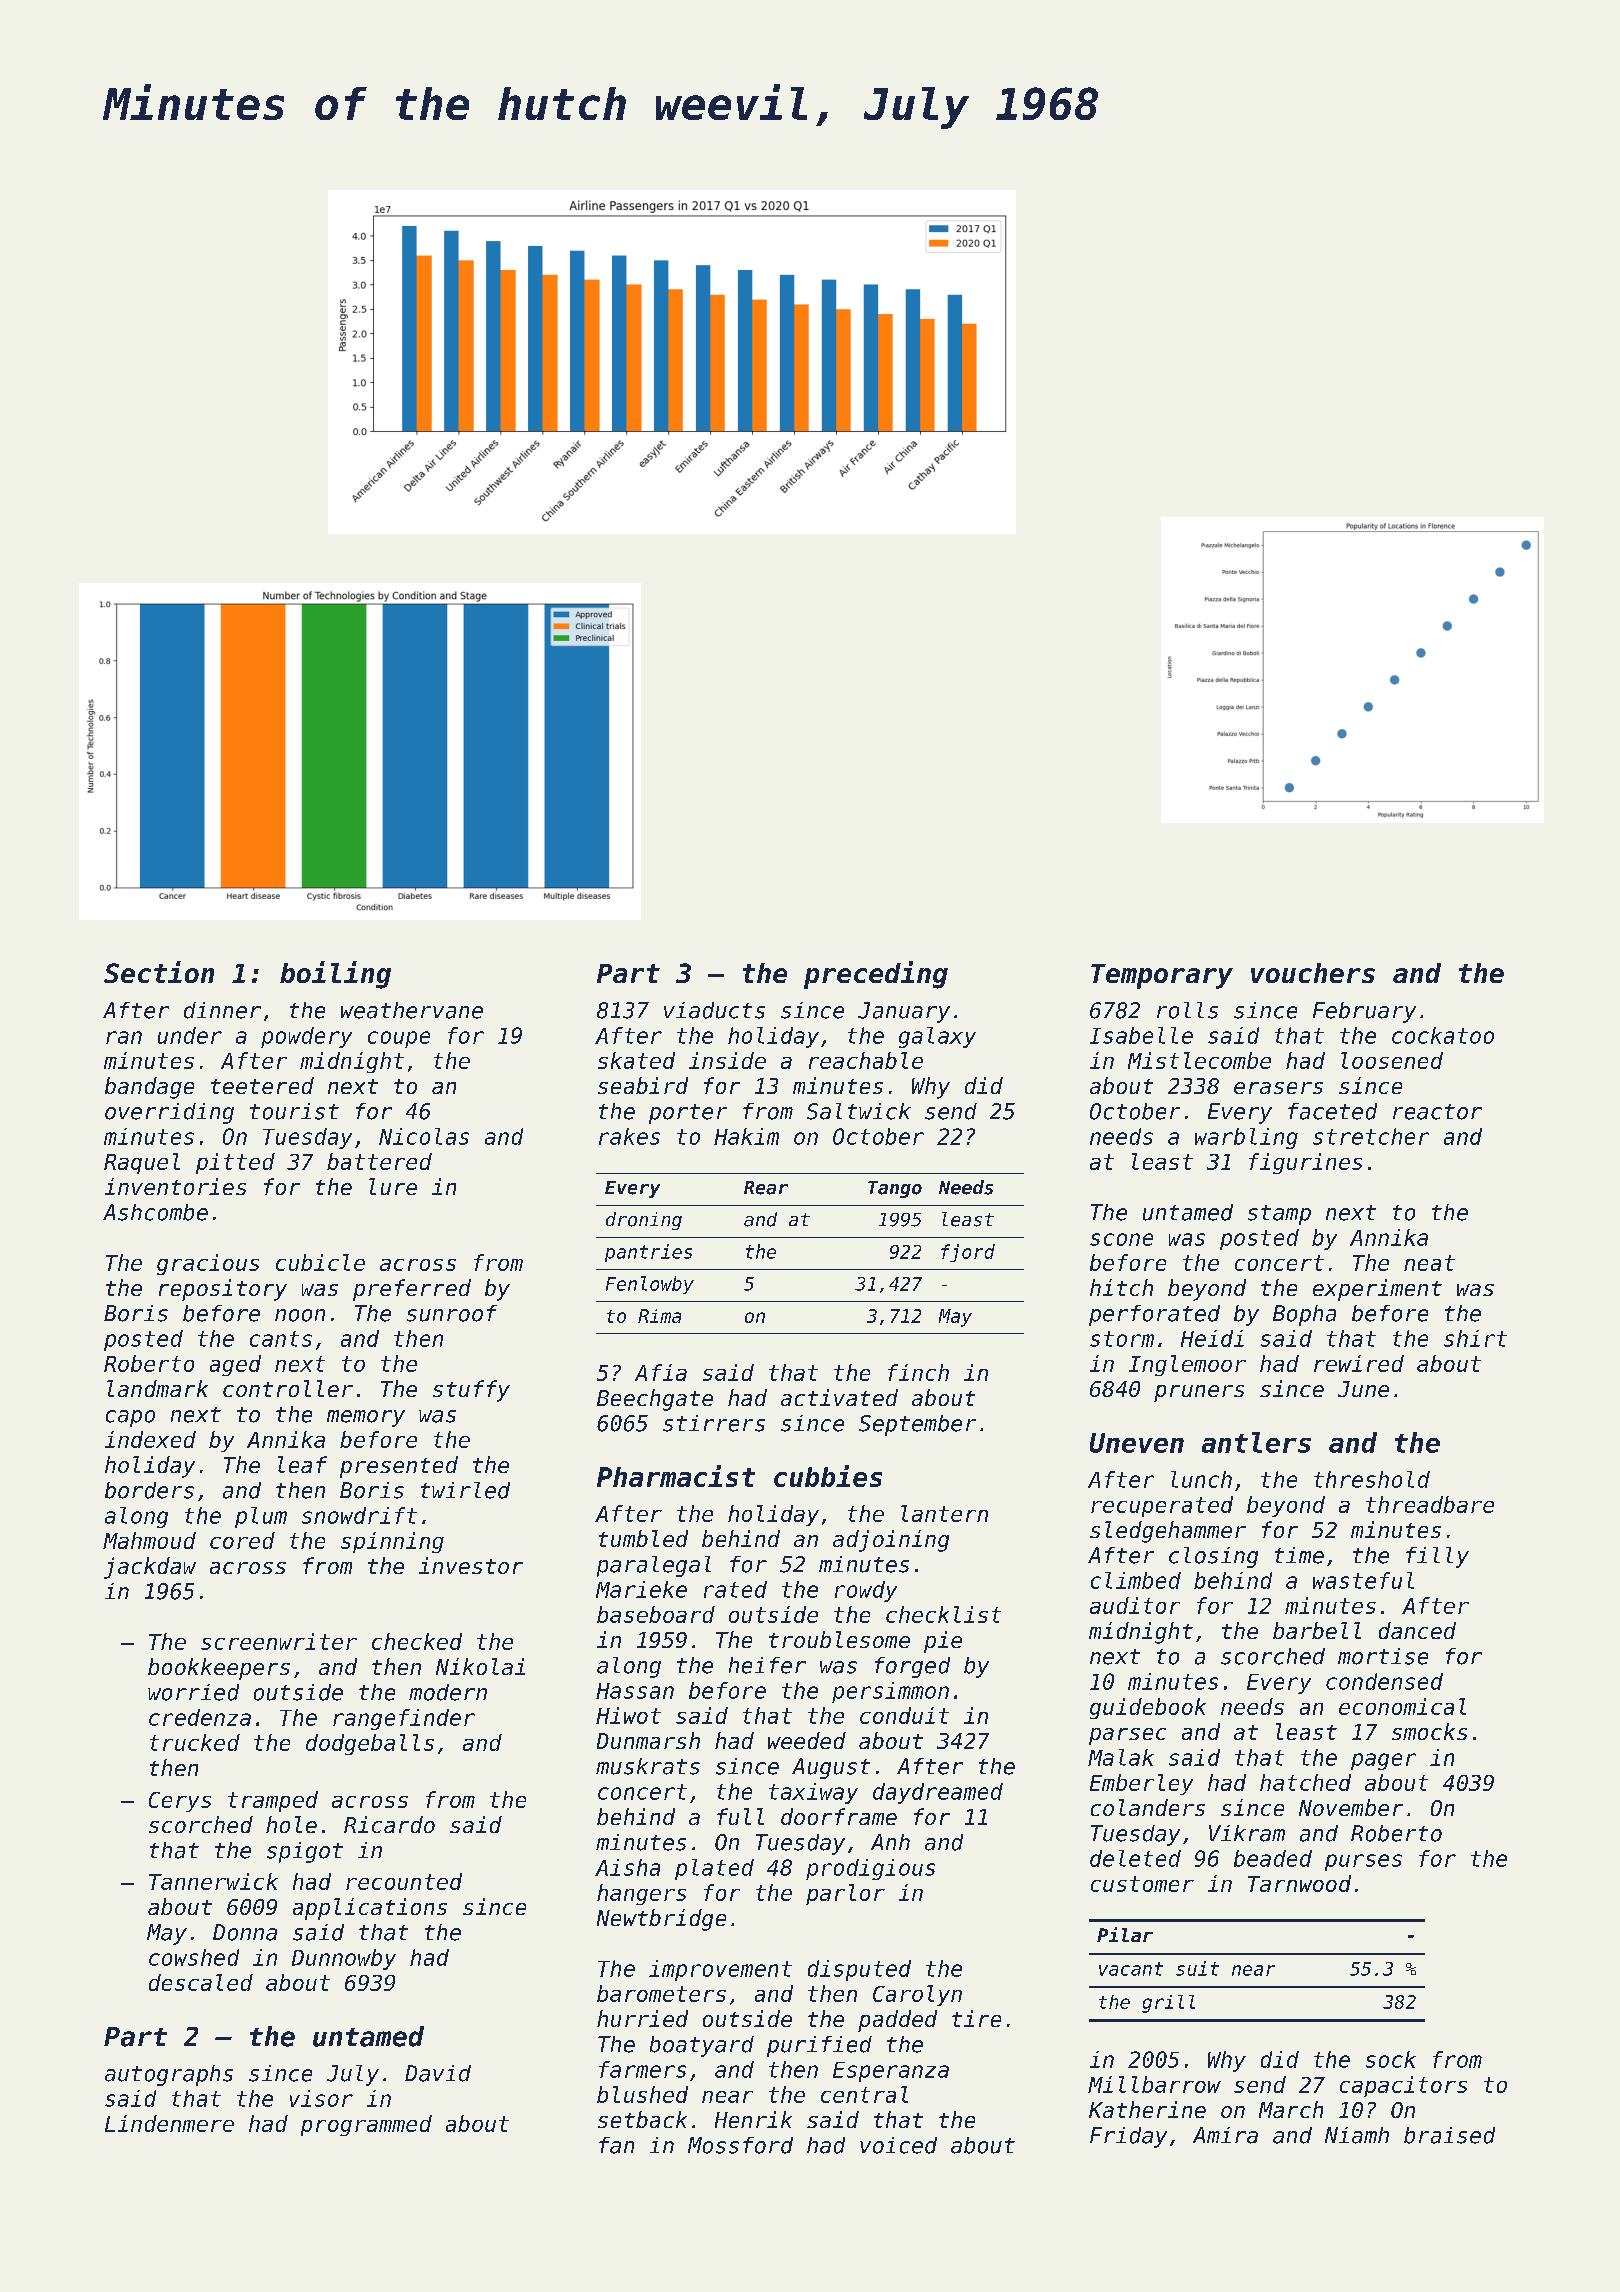 This screenshot has width=1620, height=2292. I want to click on Lindenmere, so click(169, 2123).
